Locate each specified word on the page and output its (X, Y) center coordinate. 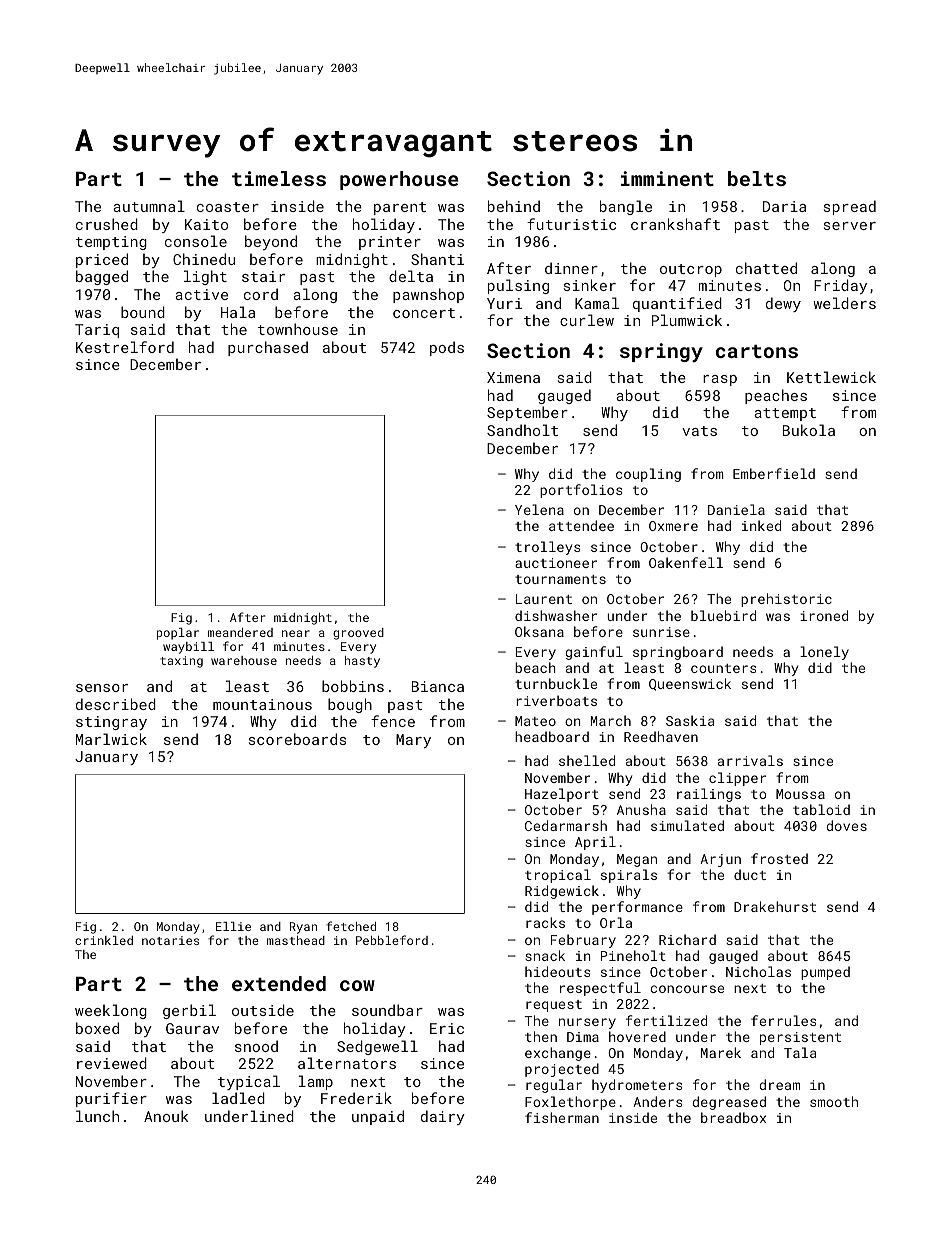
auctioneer (556, 563)
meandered (240, 632)
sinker (590, 285)
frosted (779, 858)
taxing (181, 662)
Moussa (800, 794)
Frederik (356, 1098)
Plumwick (687, 320)
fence (393, 721)
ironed (824, 615)
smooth (834, 1101)
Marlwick (111, 739)
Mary (413, 741)
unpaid (378, 1117)
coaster (228, 207)
